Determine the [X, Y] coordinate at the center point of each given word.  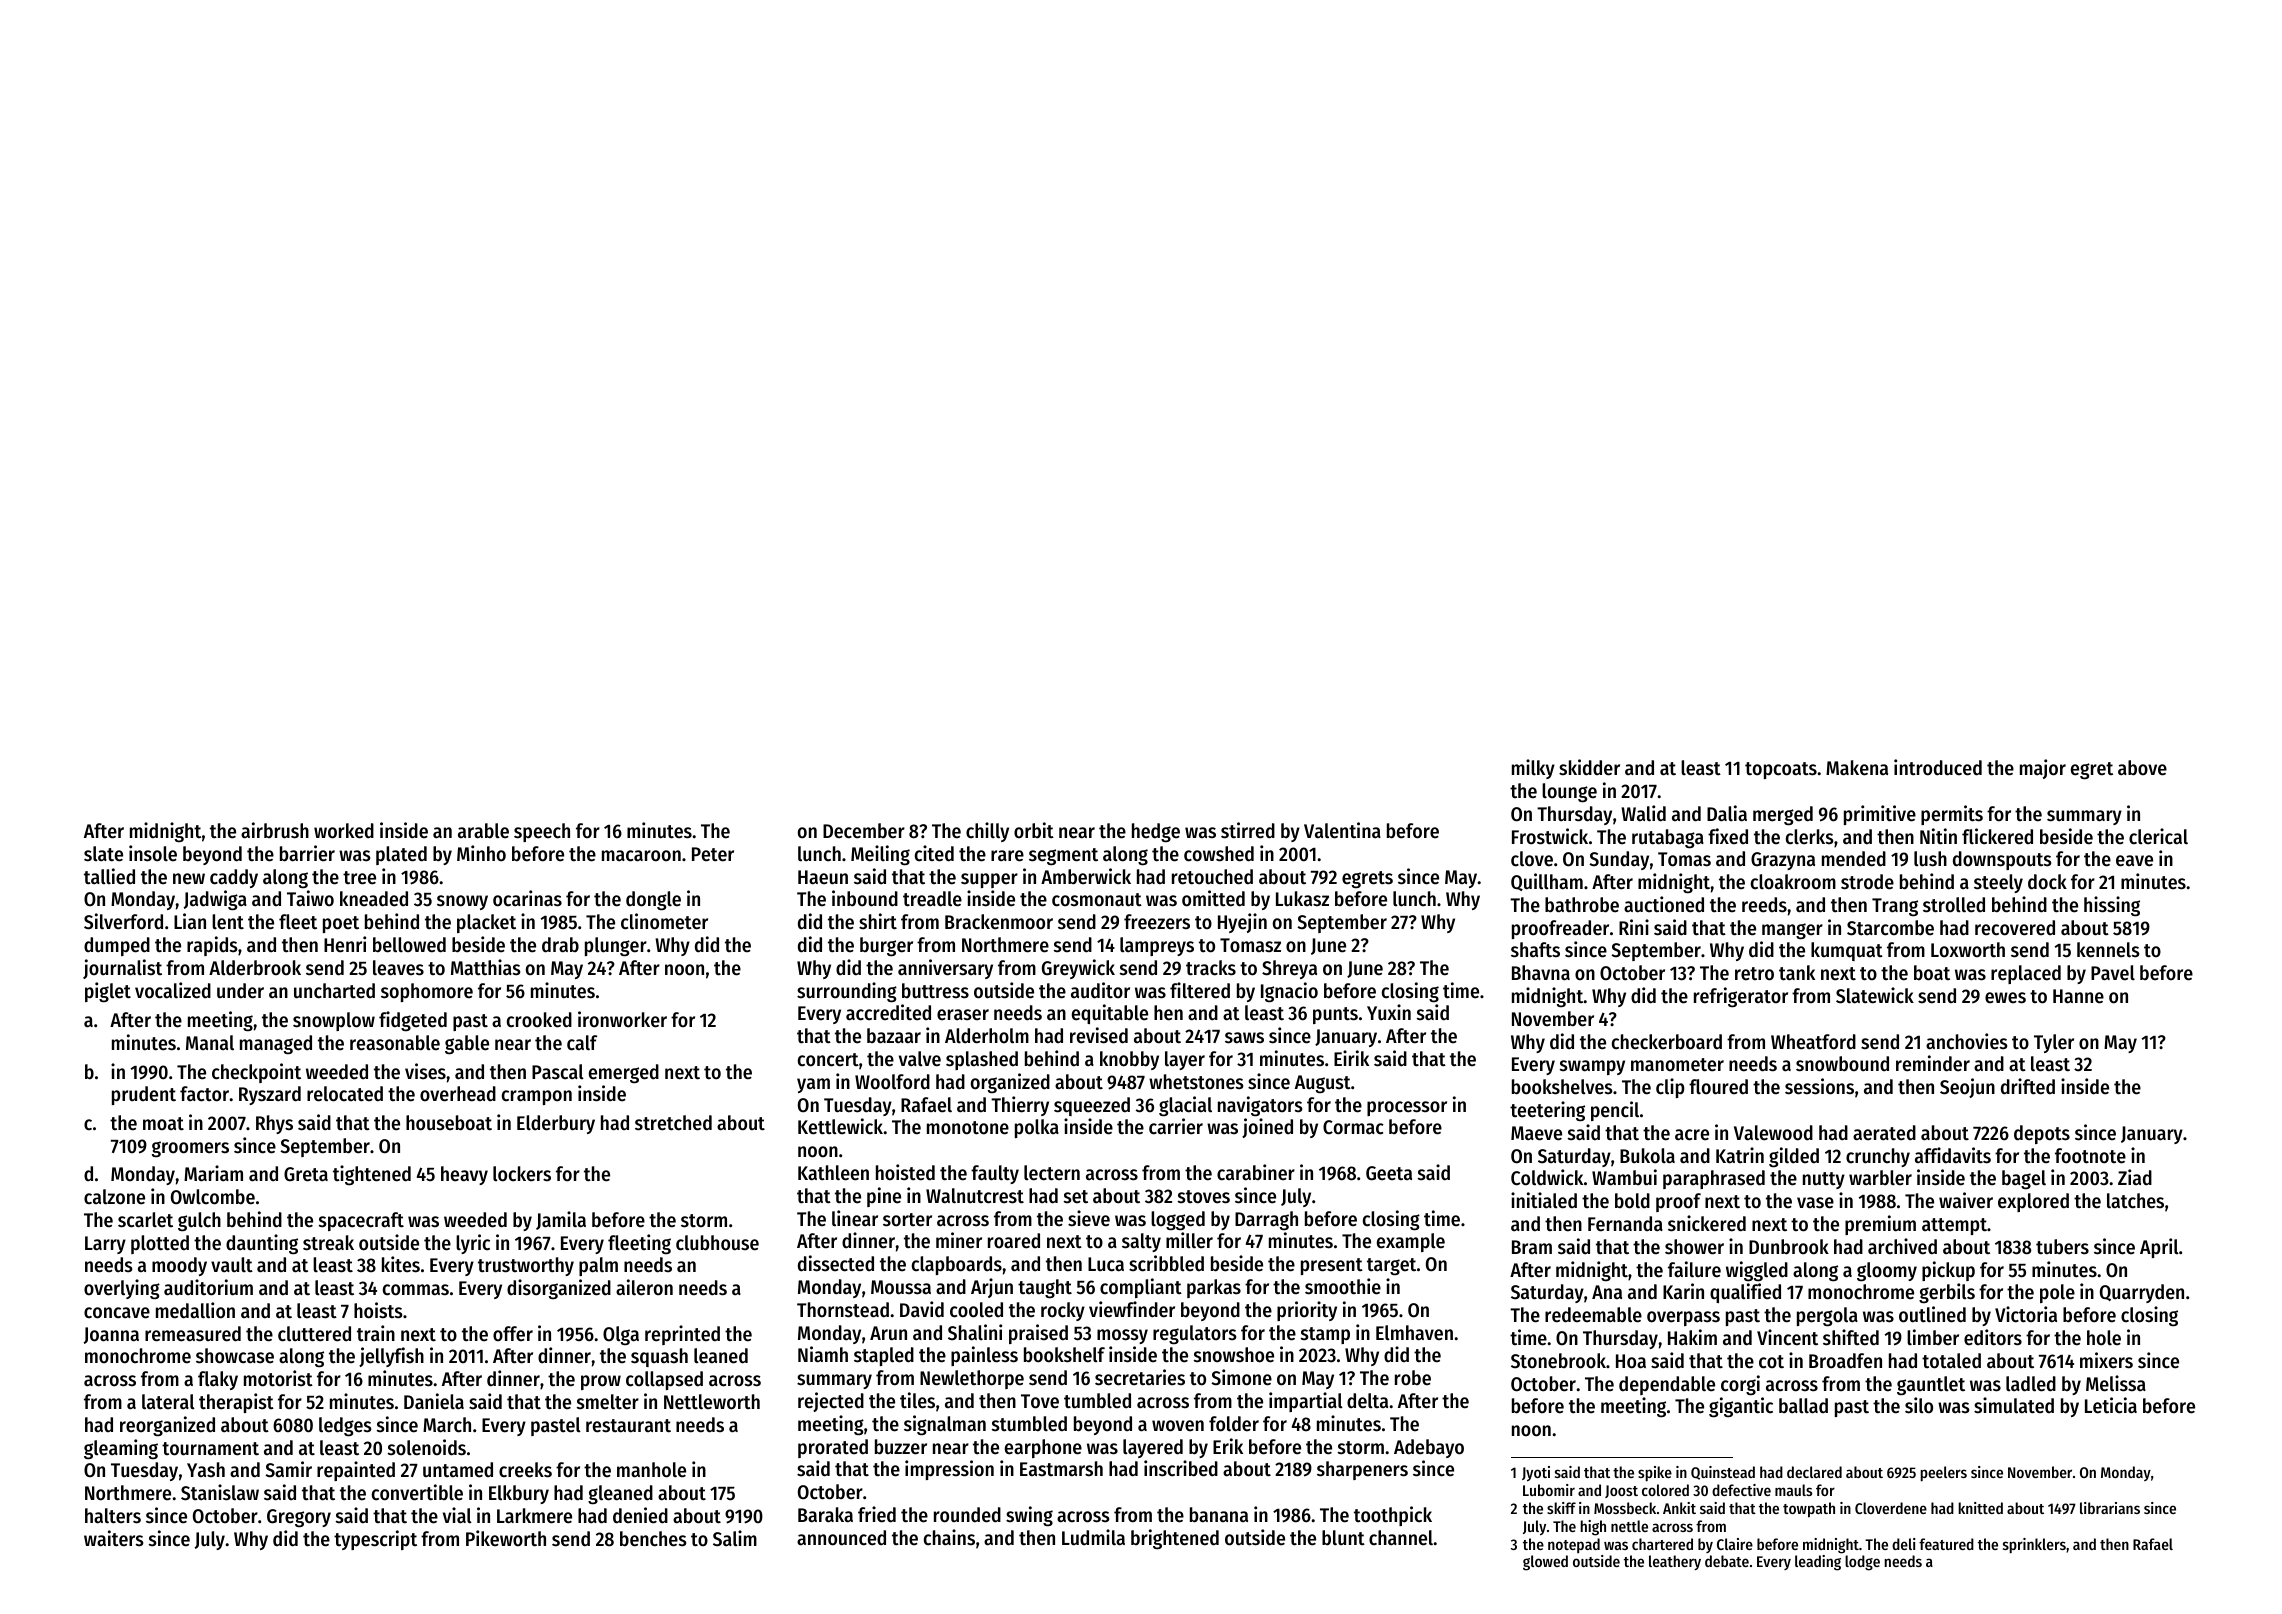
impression [949, 1470]
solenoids [427, 1447]
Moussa [901, 1287]
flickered [1997, 836]
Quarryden [2142, 1293]
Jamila [561, 1220]
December [864, 831]
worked [344, 831]
